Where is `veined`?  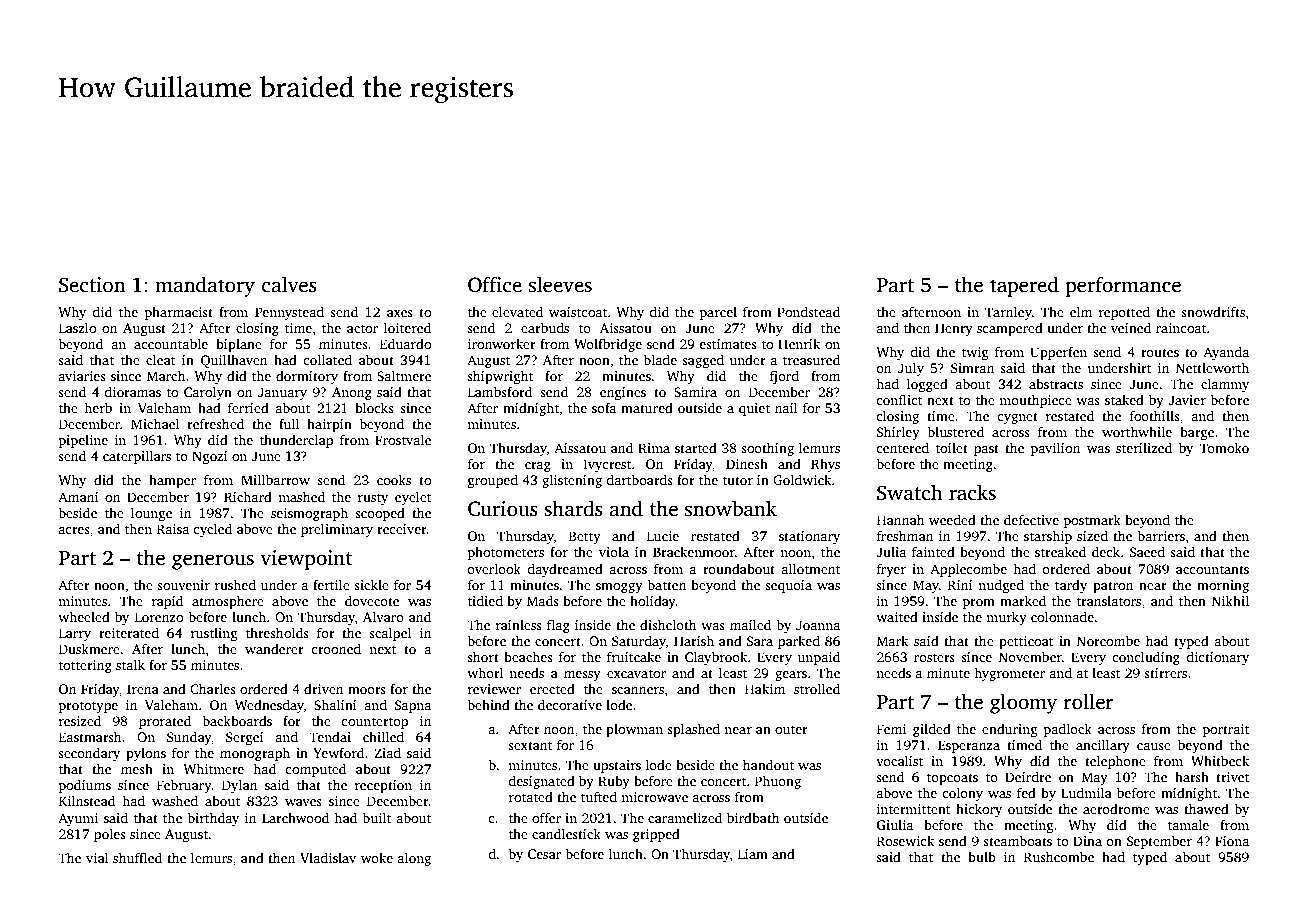
veined is located at coordinates (1131, 327).
